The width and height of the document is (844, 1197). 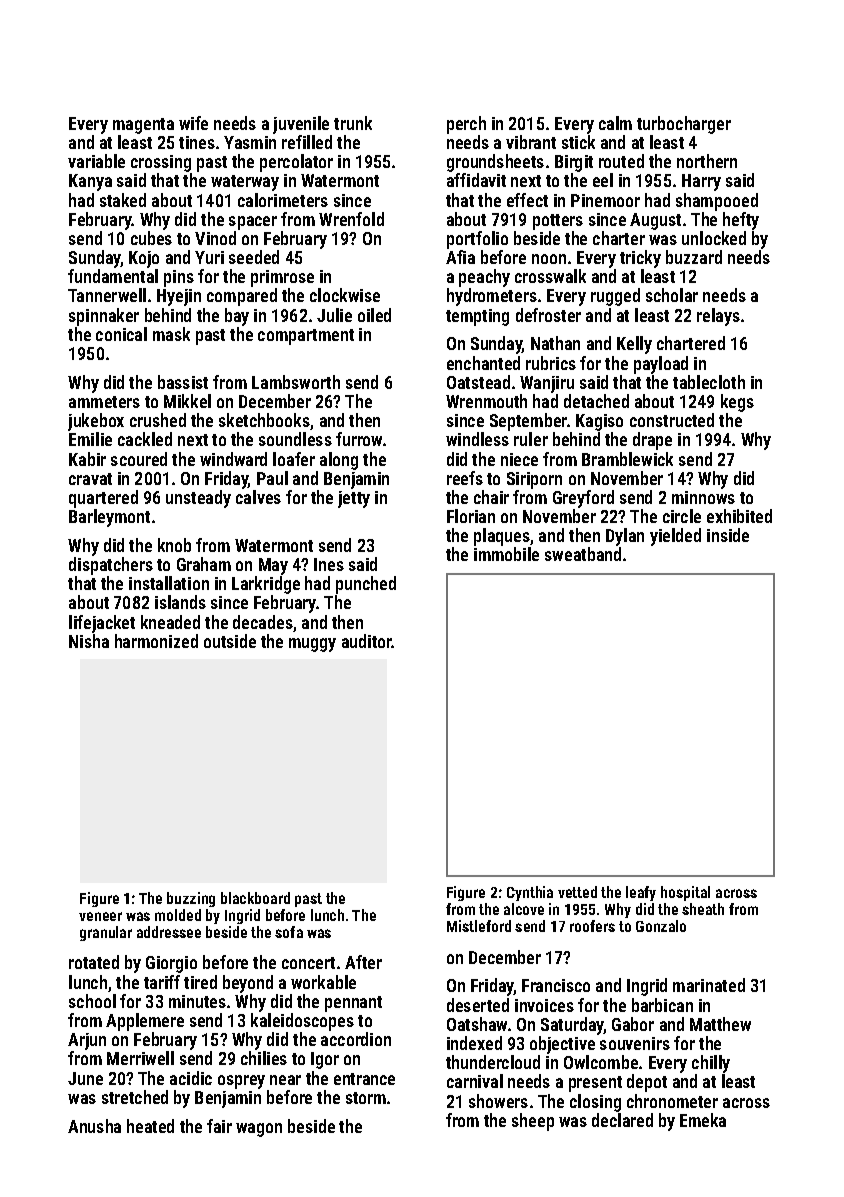 I want to click on Barleymont, so click(x=109, y=518).
